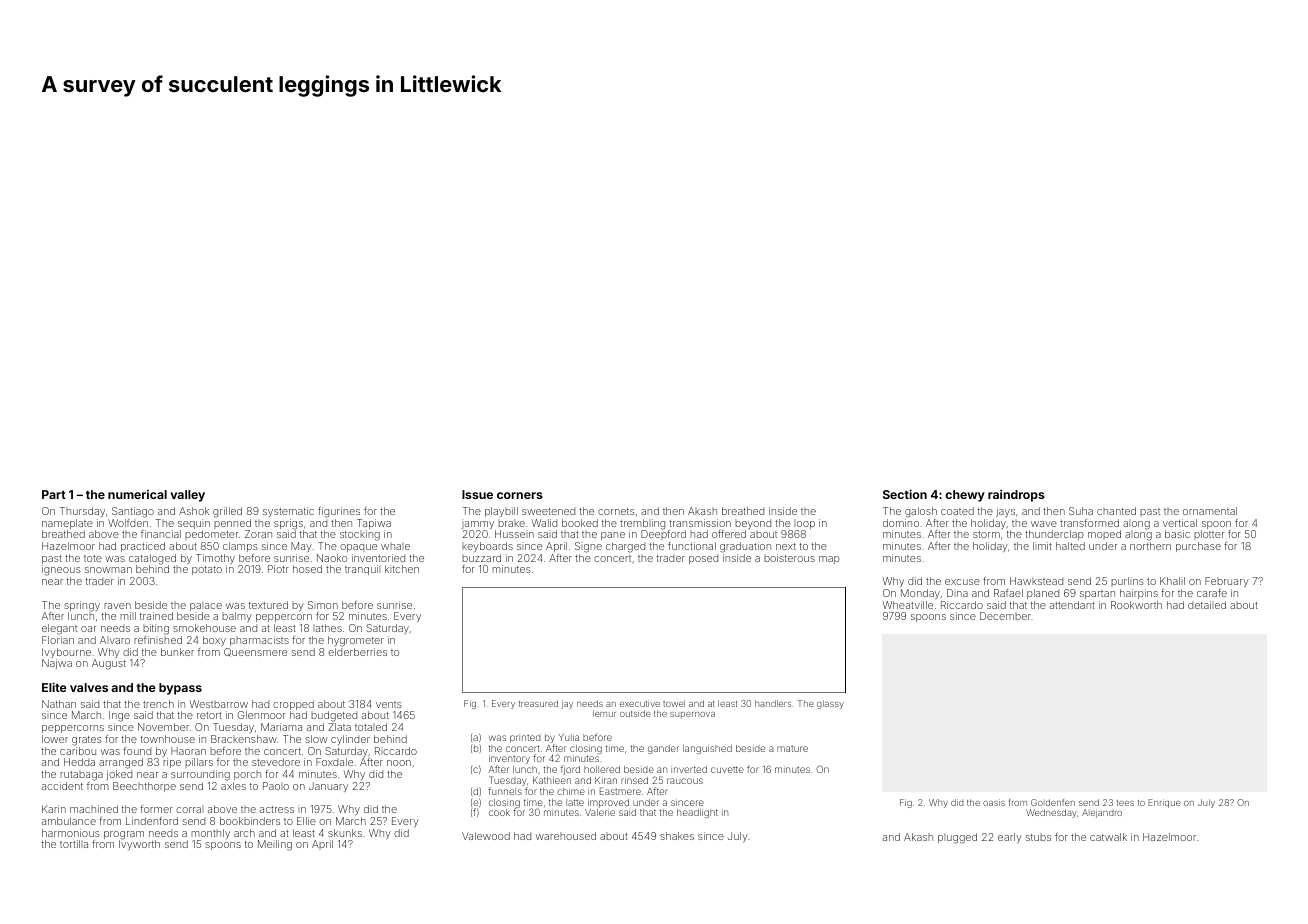  I want to click on skunks, so click(345, 833).
